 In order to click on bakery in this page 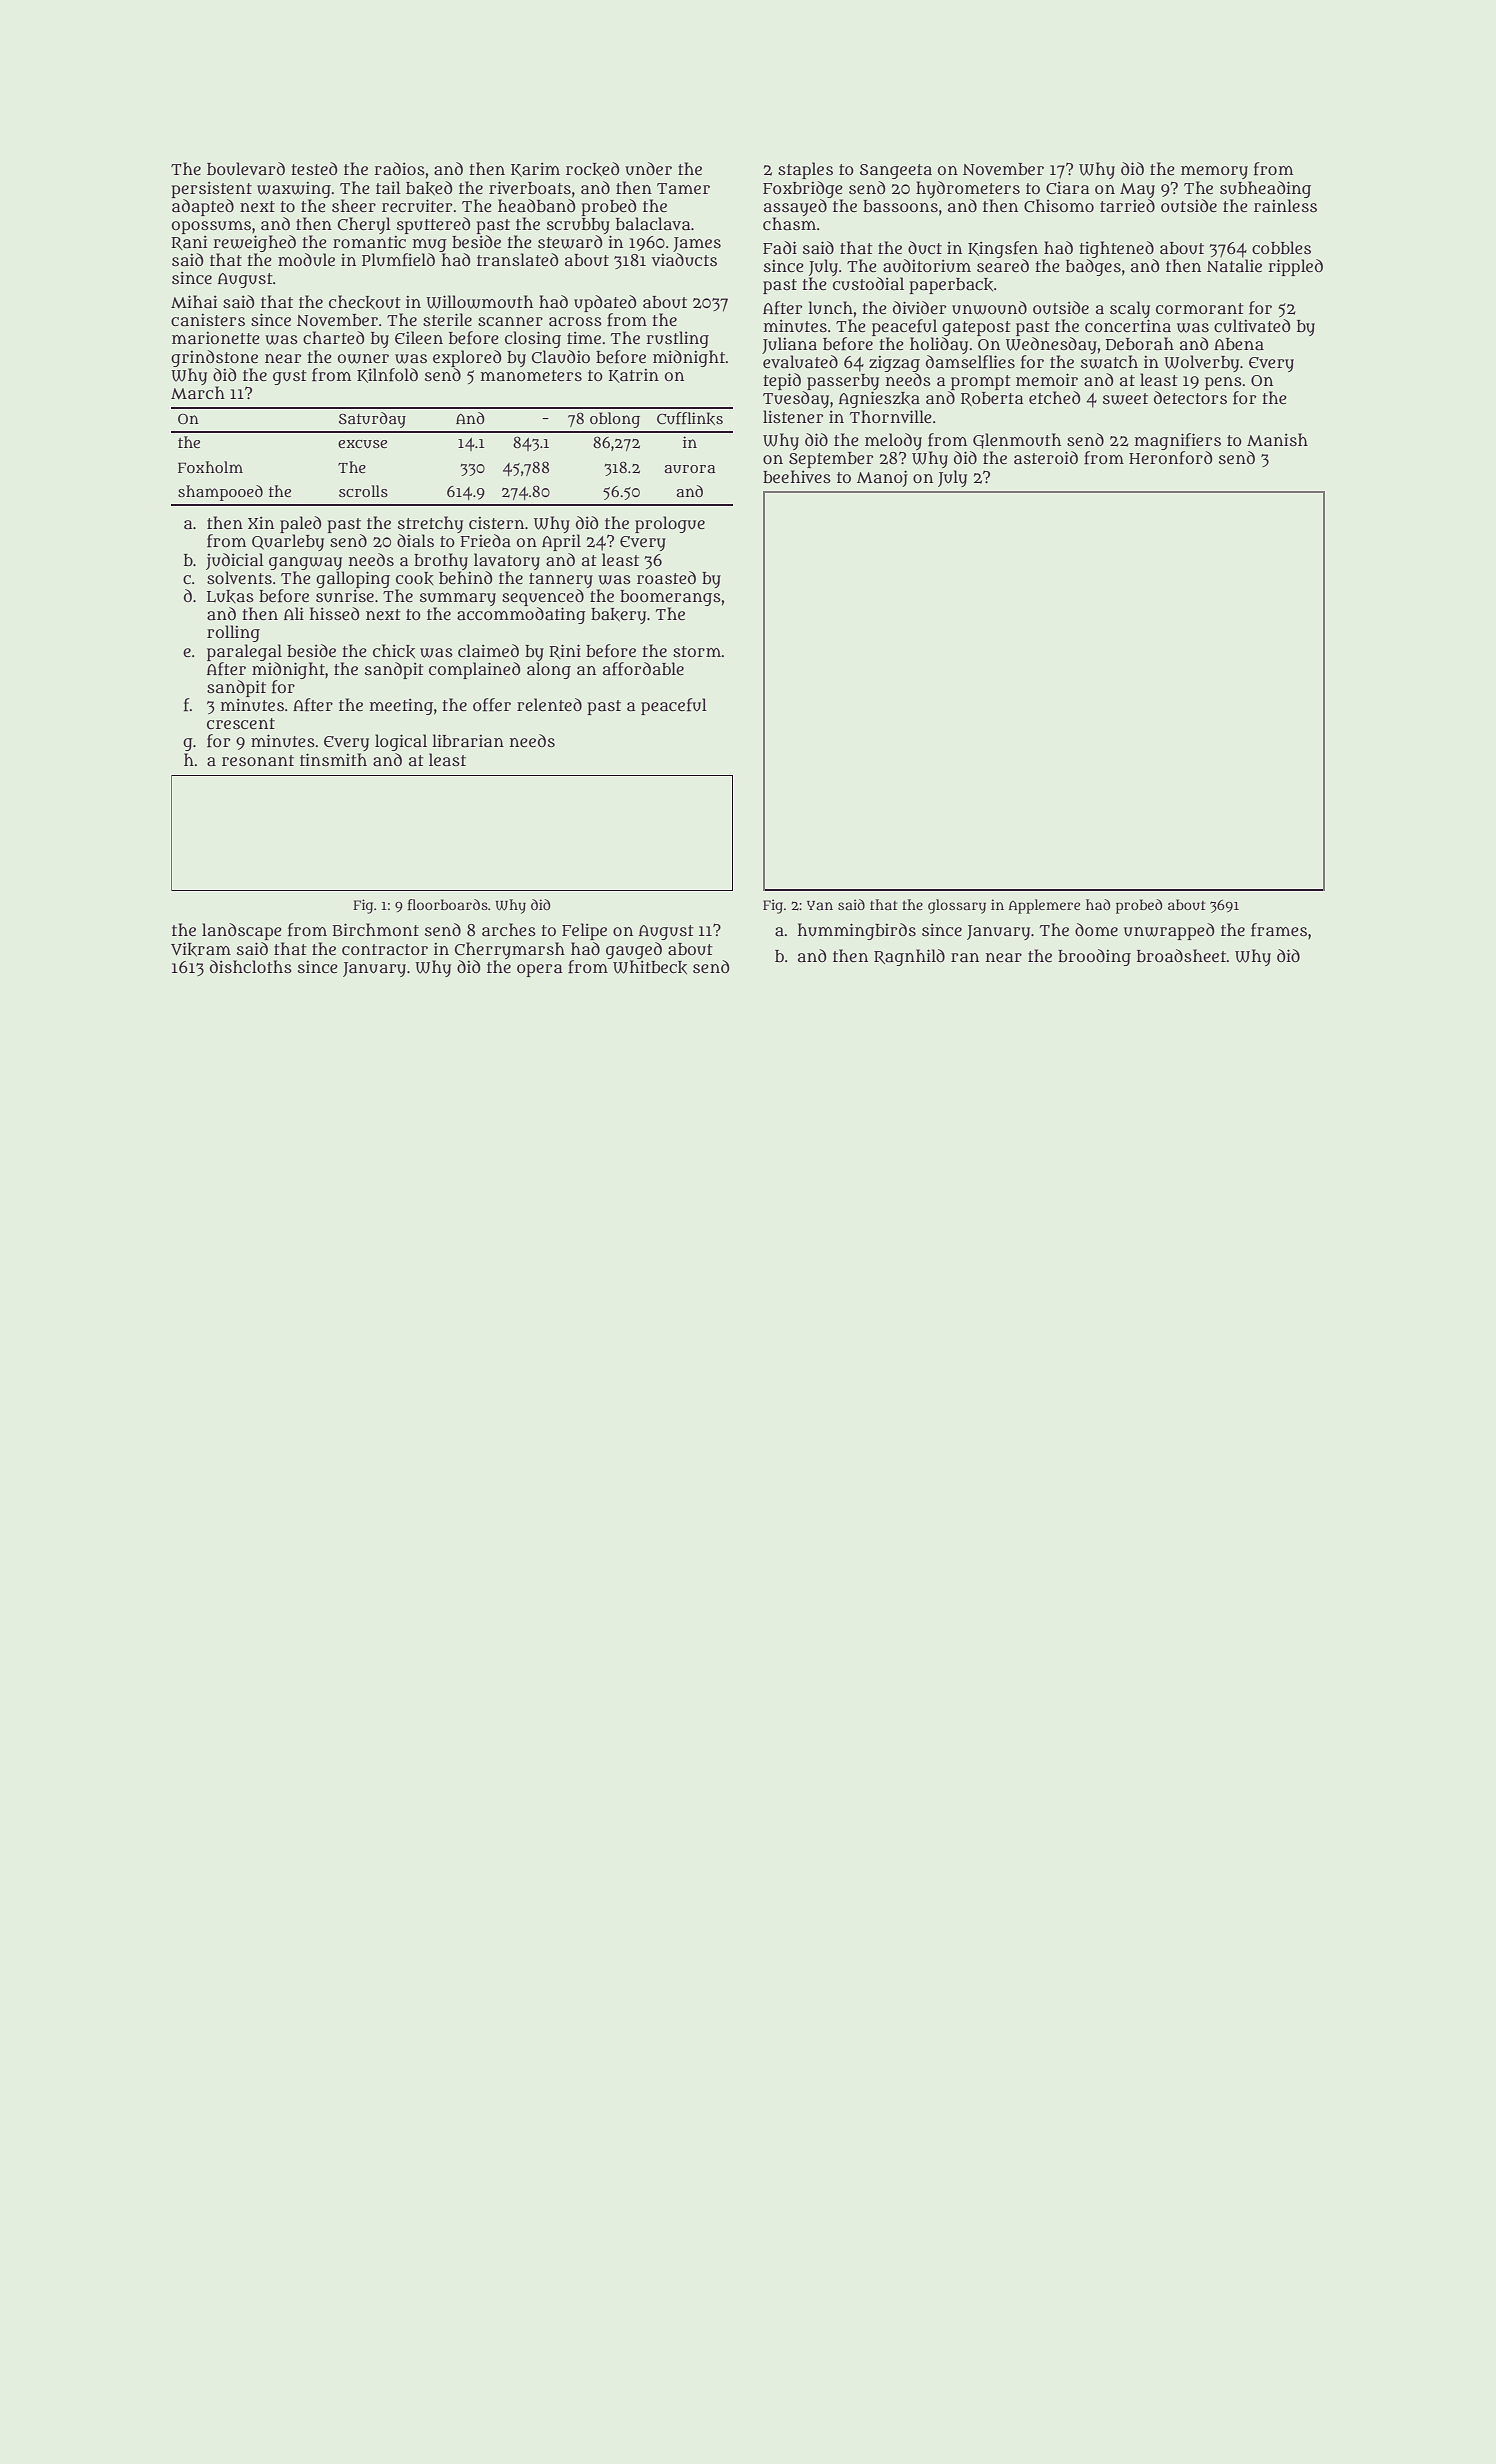, I will do `click(618, 616)`.
